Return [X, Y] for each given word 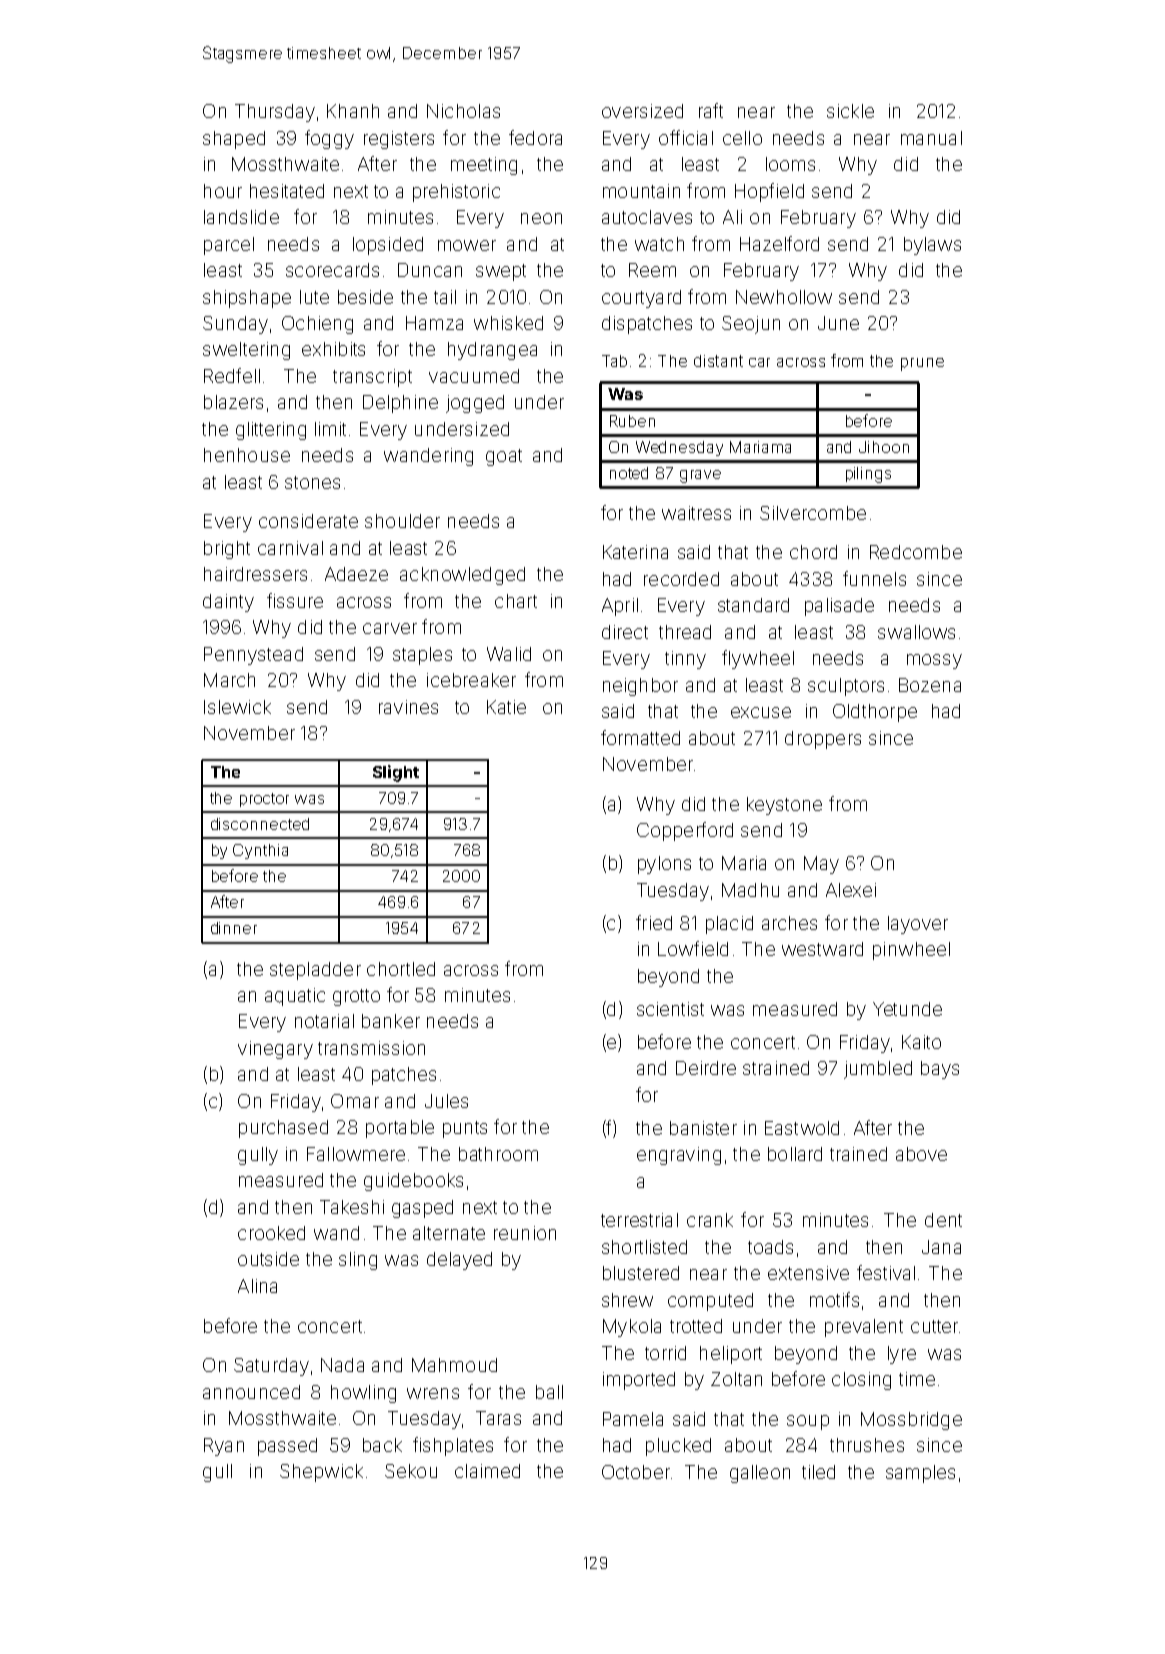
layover [918, 925]
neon [541, 218]
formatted [640, 737]
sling [358, 1261]
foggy [329, 139]
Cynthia [260, 851]
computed [710, 1302]
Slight [396, 773]
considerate [308, 521]
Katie [506, 707]
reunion [525, 1233]
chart [516, 601]
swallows [916, 632]
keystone [784, 806]
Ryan [224, 1447]
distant [718, 361]
